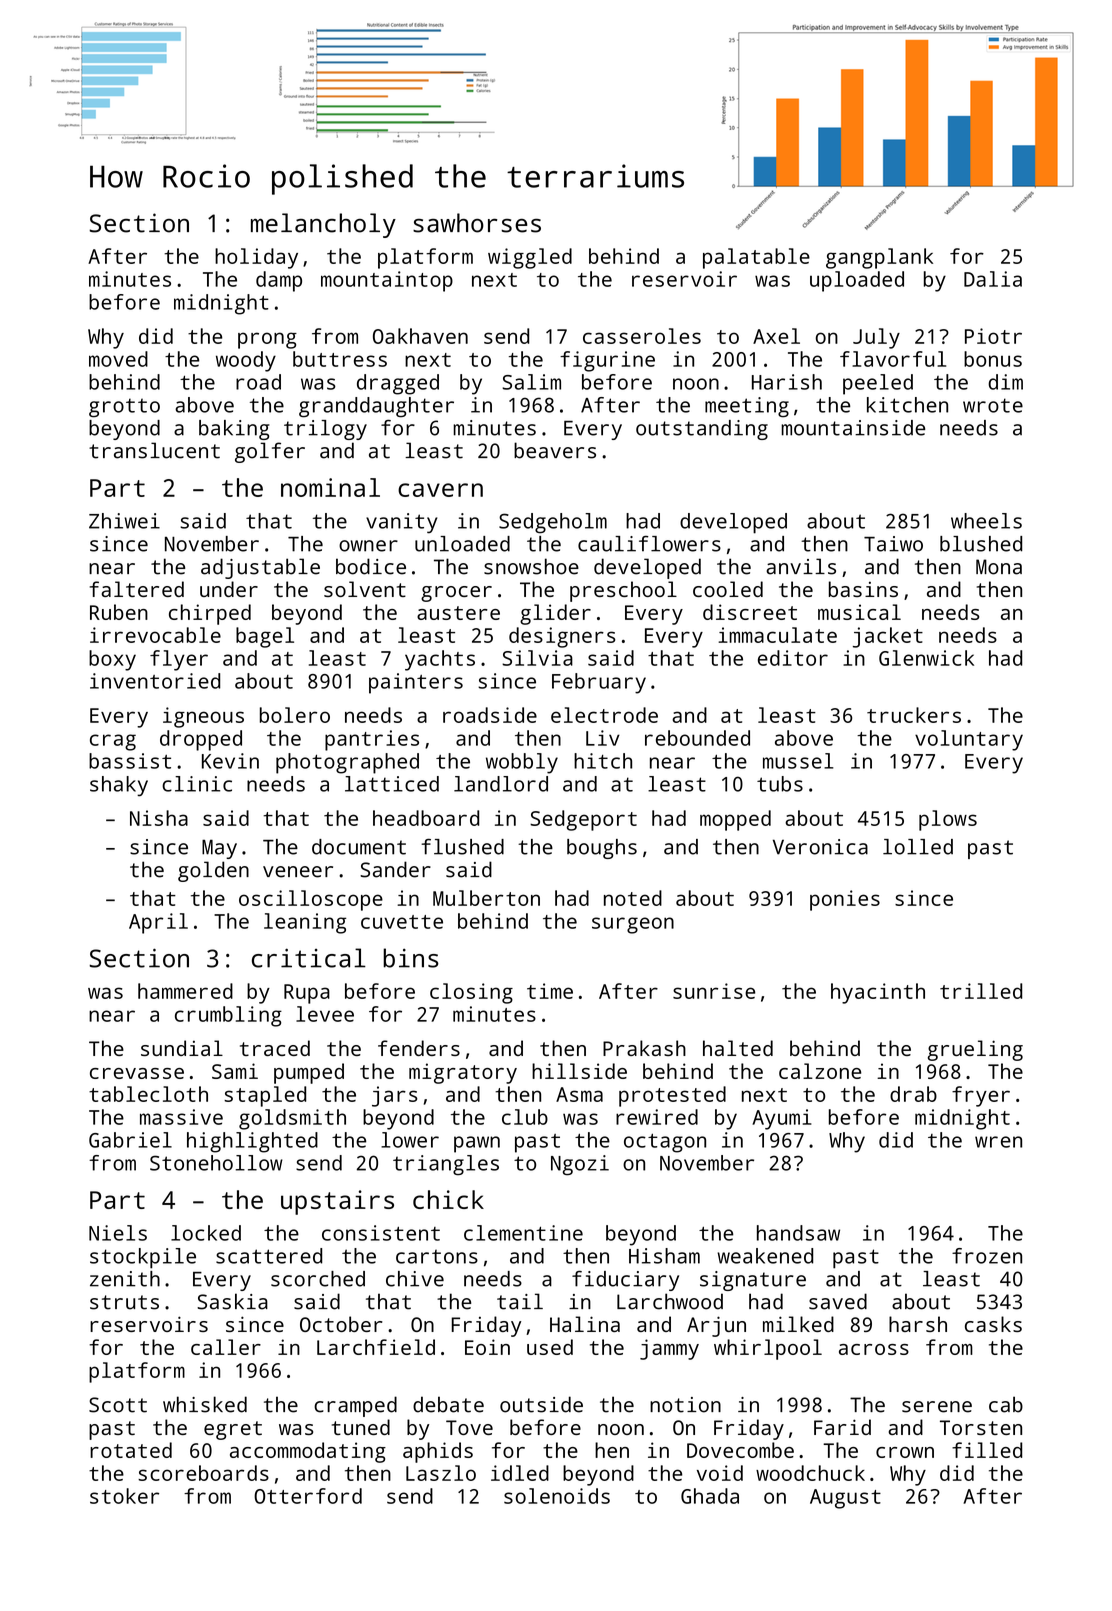  What do you see at coordinates (441, 1473) in the screenshot?
I see `Laszlo` at bounding box center [441, 1473].
